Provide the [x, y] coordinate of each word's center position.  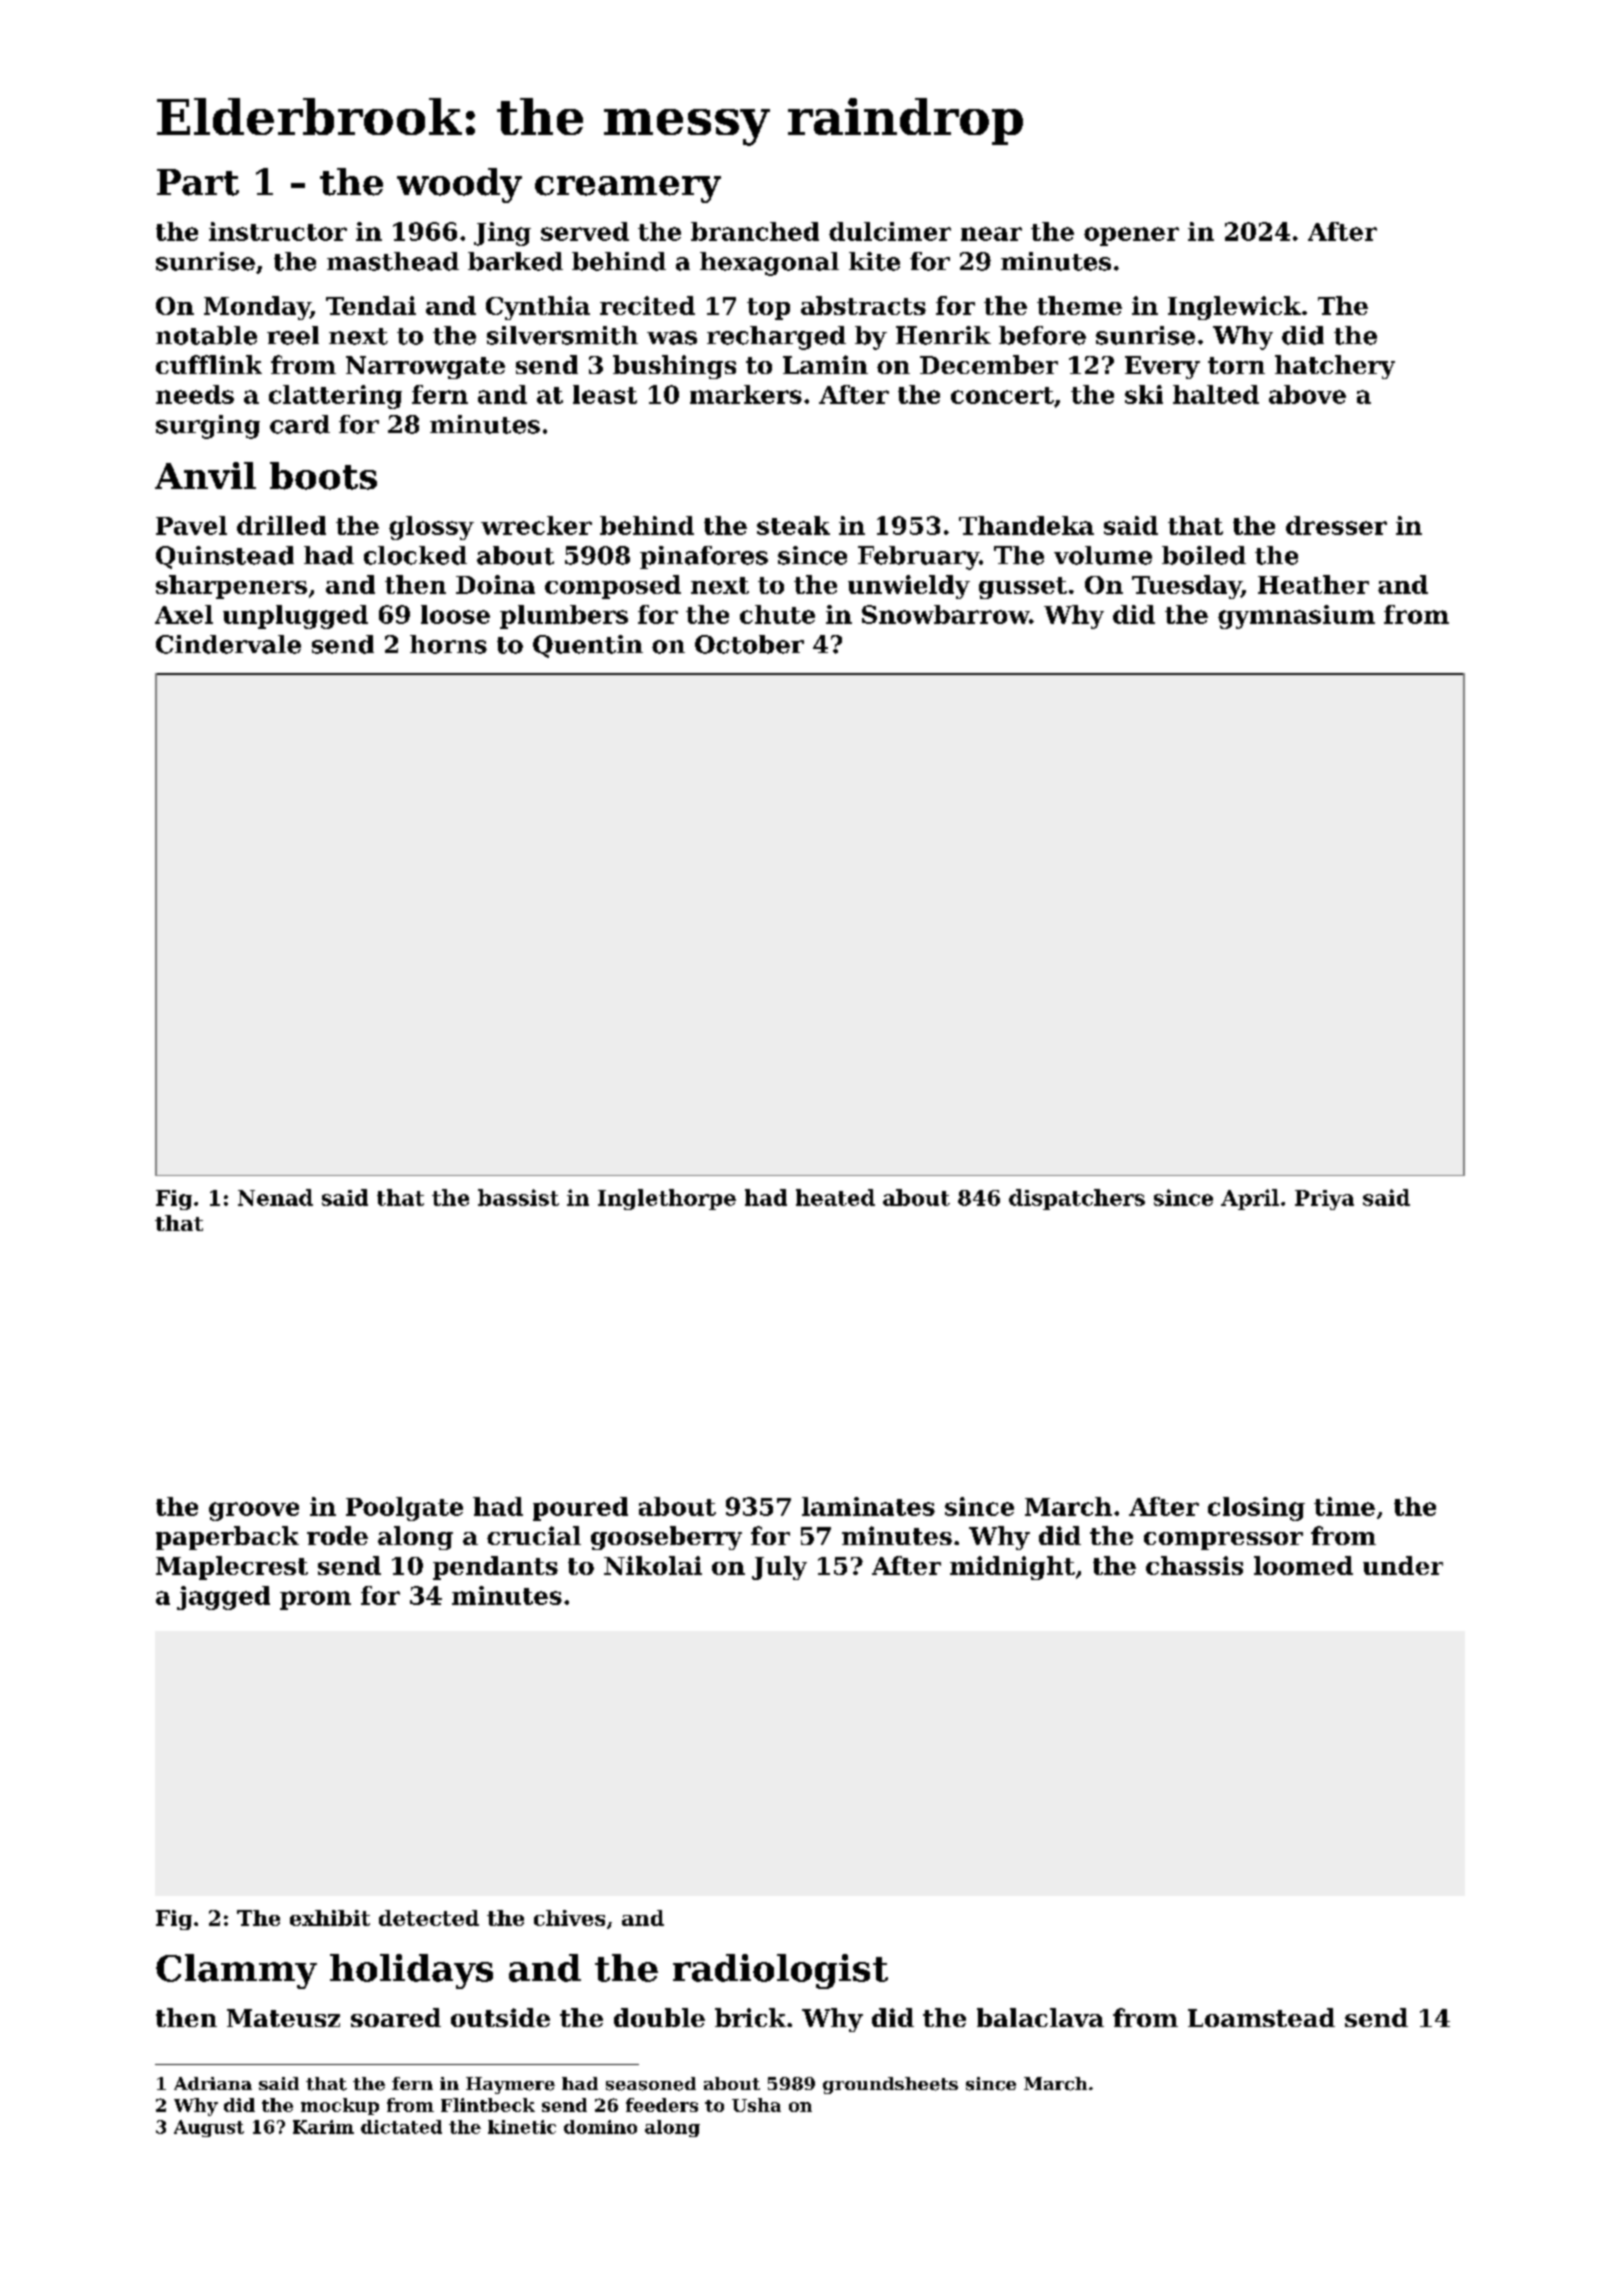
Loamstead [1261, 2017]
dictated [401, 2127]
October [749, 644]
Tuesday [1186, 587]
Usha [756, 2105]
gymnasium [1296, 617]
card [300, 424]
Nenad [275, 1197]
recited [647, 305]
